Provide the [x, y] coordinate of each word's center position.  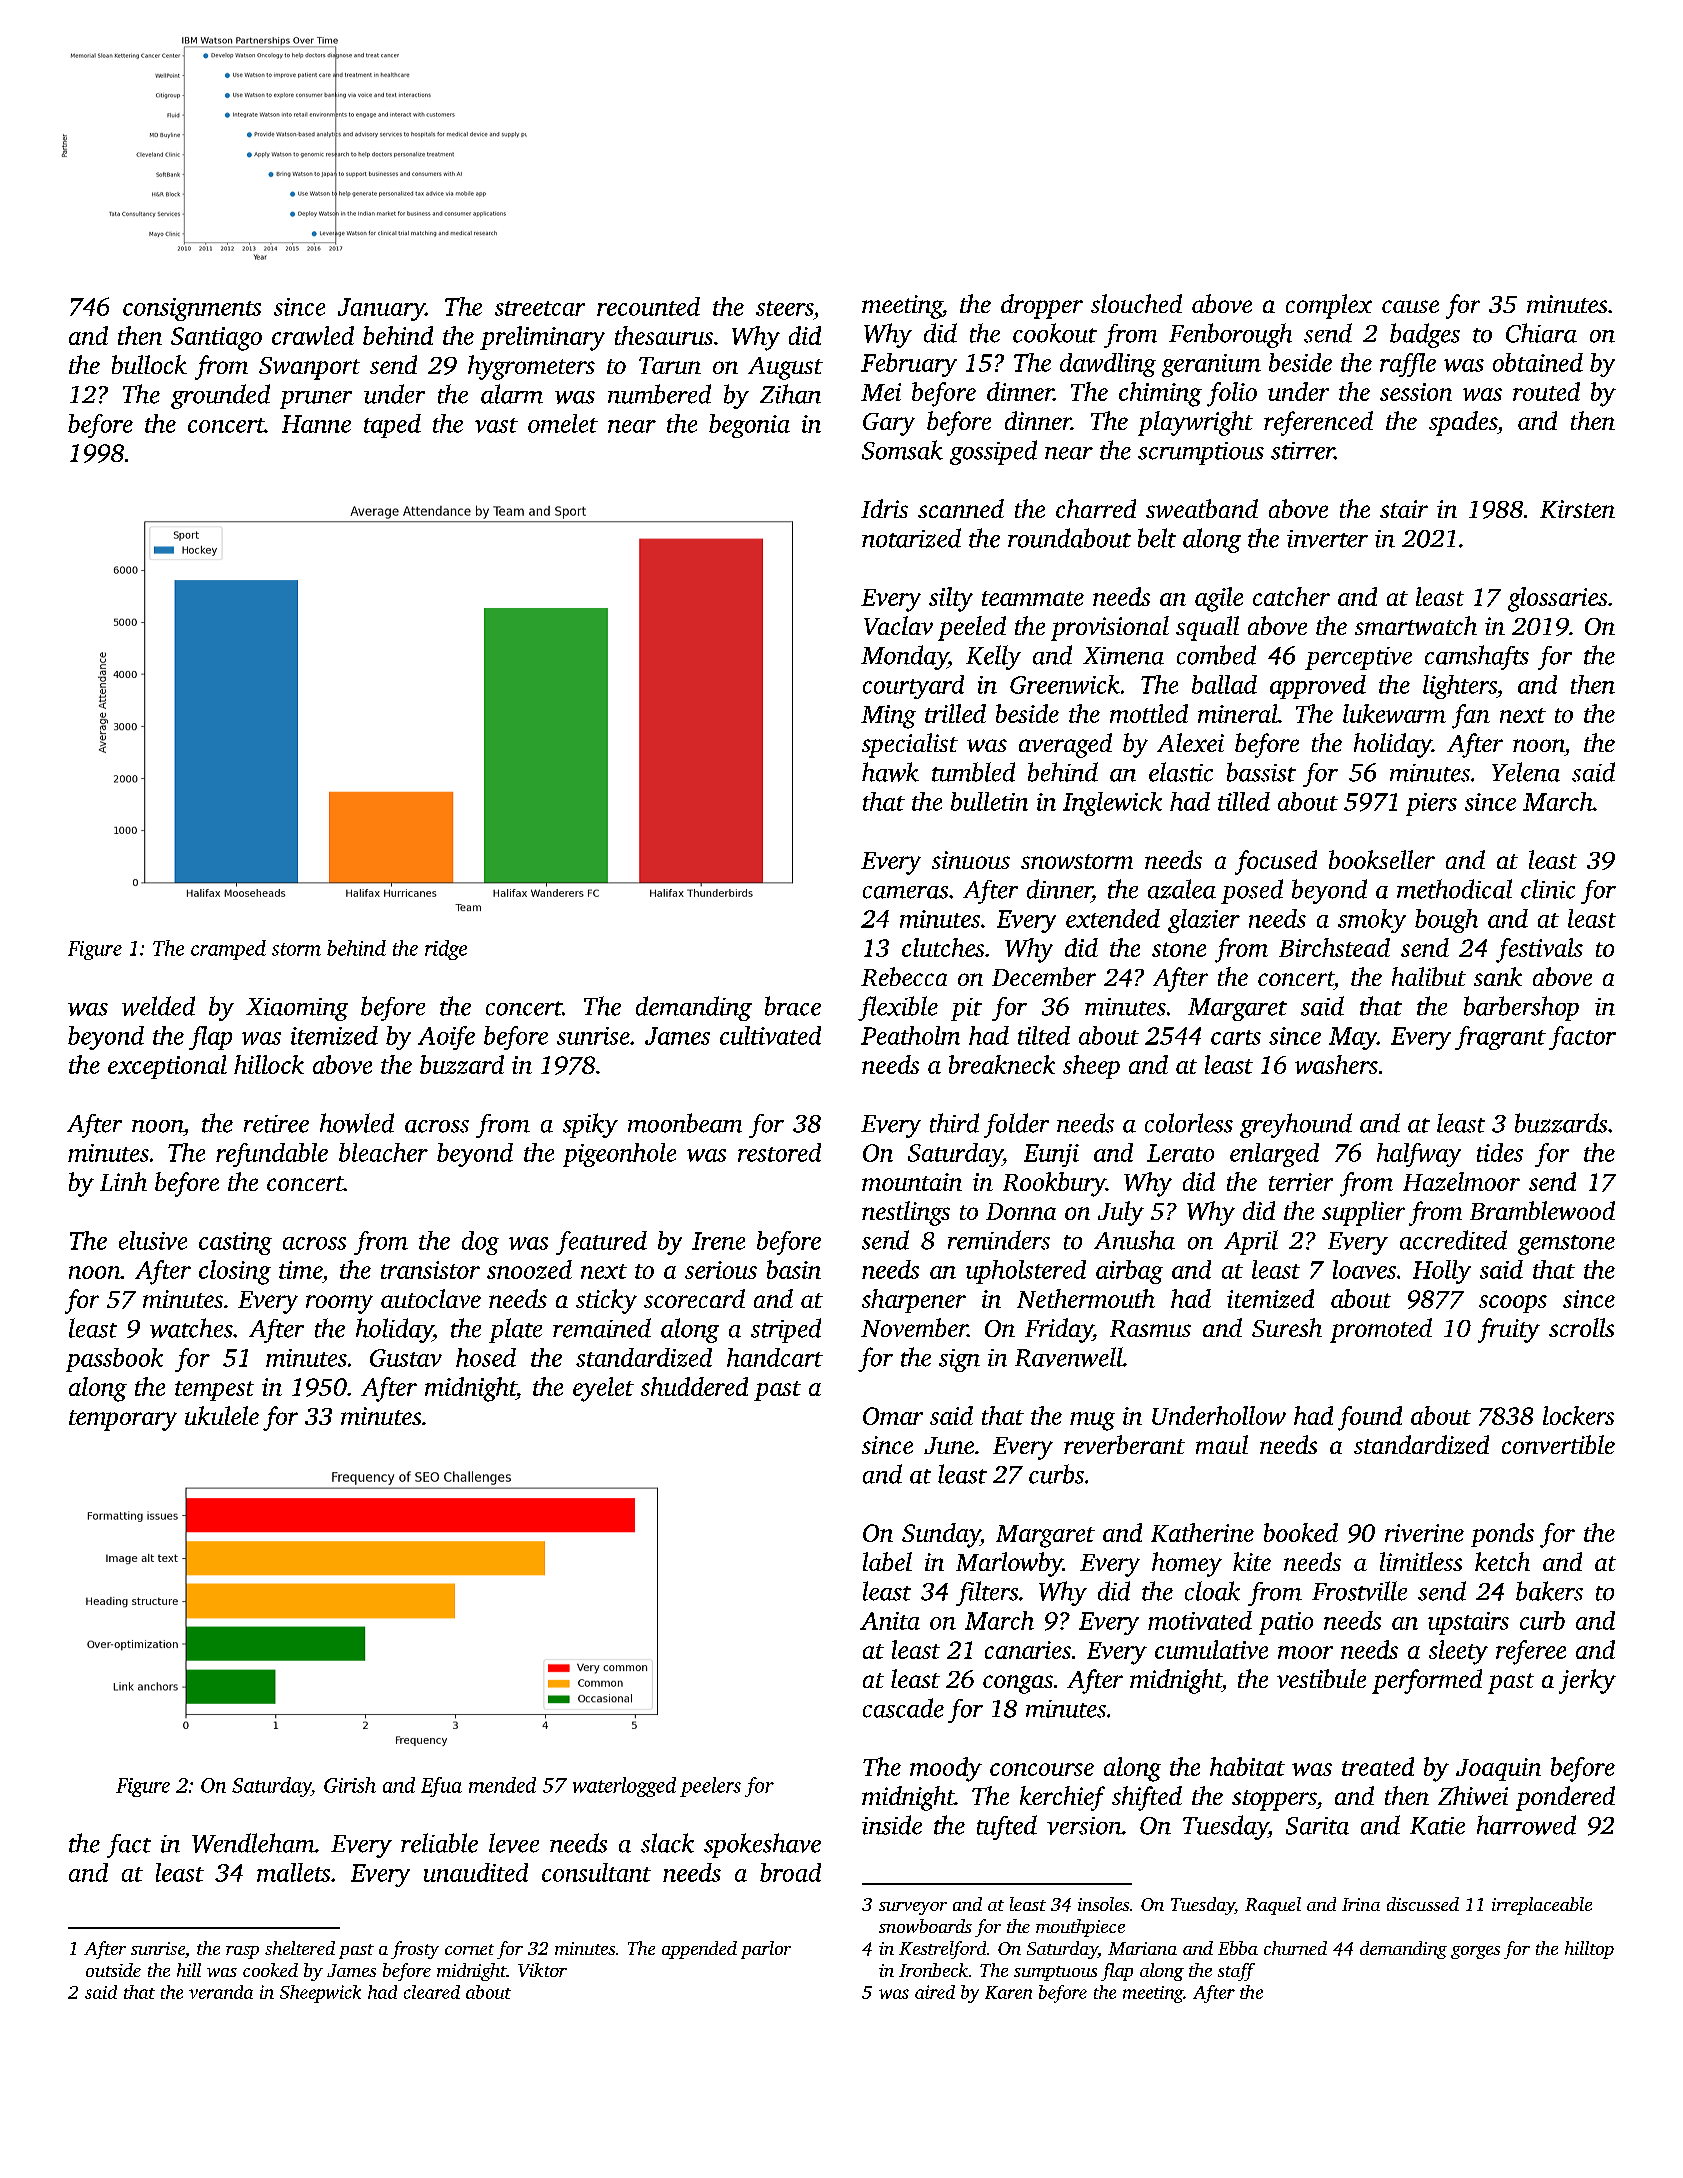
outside [113, 1970]
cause [1410, 306]
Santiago [216, 339]
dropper [1042, 306]
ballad [1224, 684]
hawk [890, 772]
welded [158, 1006]
